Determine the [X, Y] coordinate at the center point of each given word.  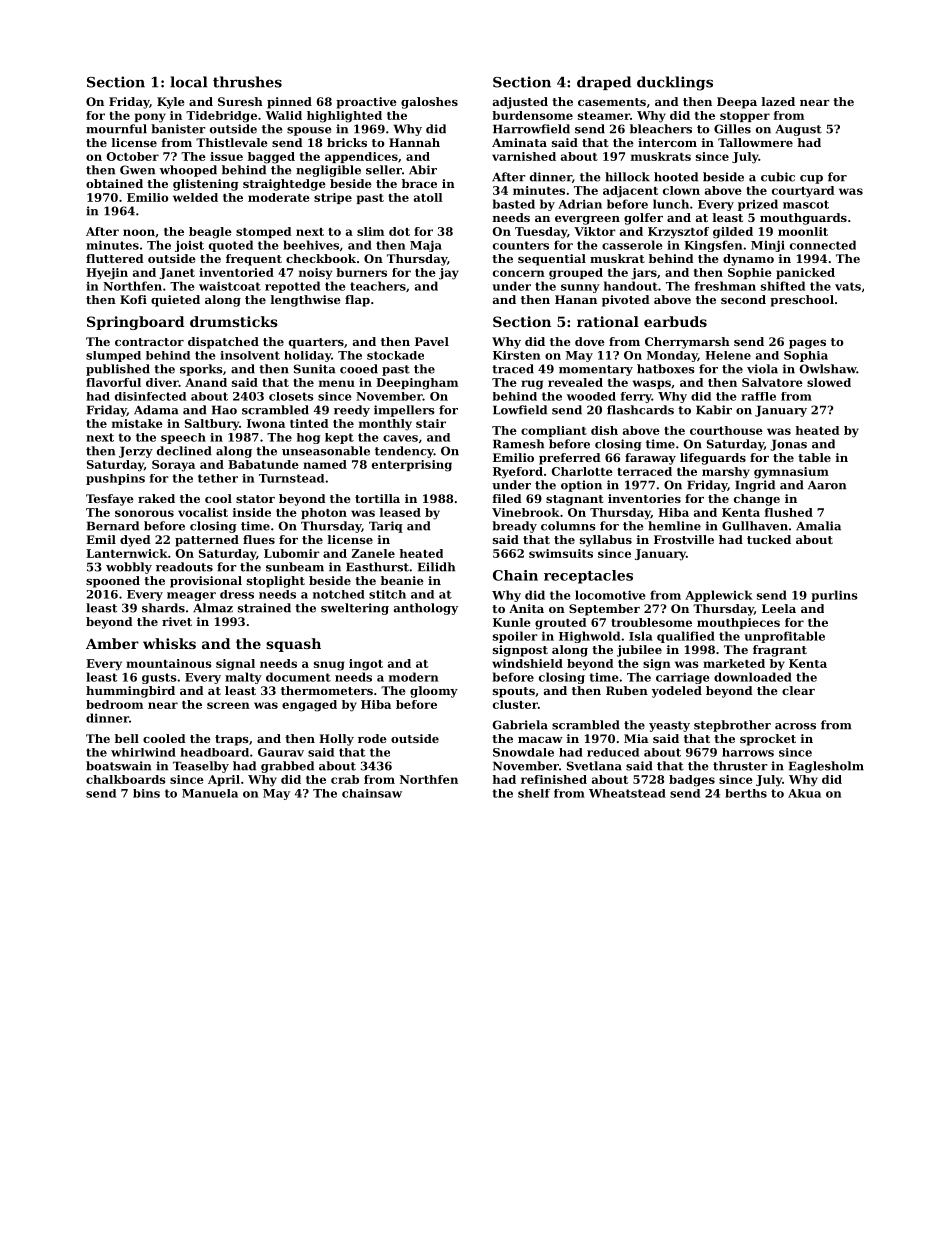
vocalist [203, 512]
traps [232, 740]
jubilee [639, 651]
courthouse [726, 430]
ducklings [675, 83]
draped [604, 83]
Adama [156, 410]
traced [513, 369]
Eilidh [436, 567]
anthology [426, 609]
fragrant [780, 651]
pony [150, 118]
